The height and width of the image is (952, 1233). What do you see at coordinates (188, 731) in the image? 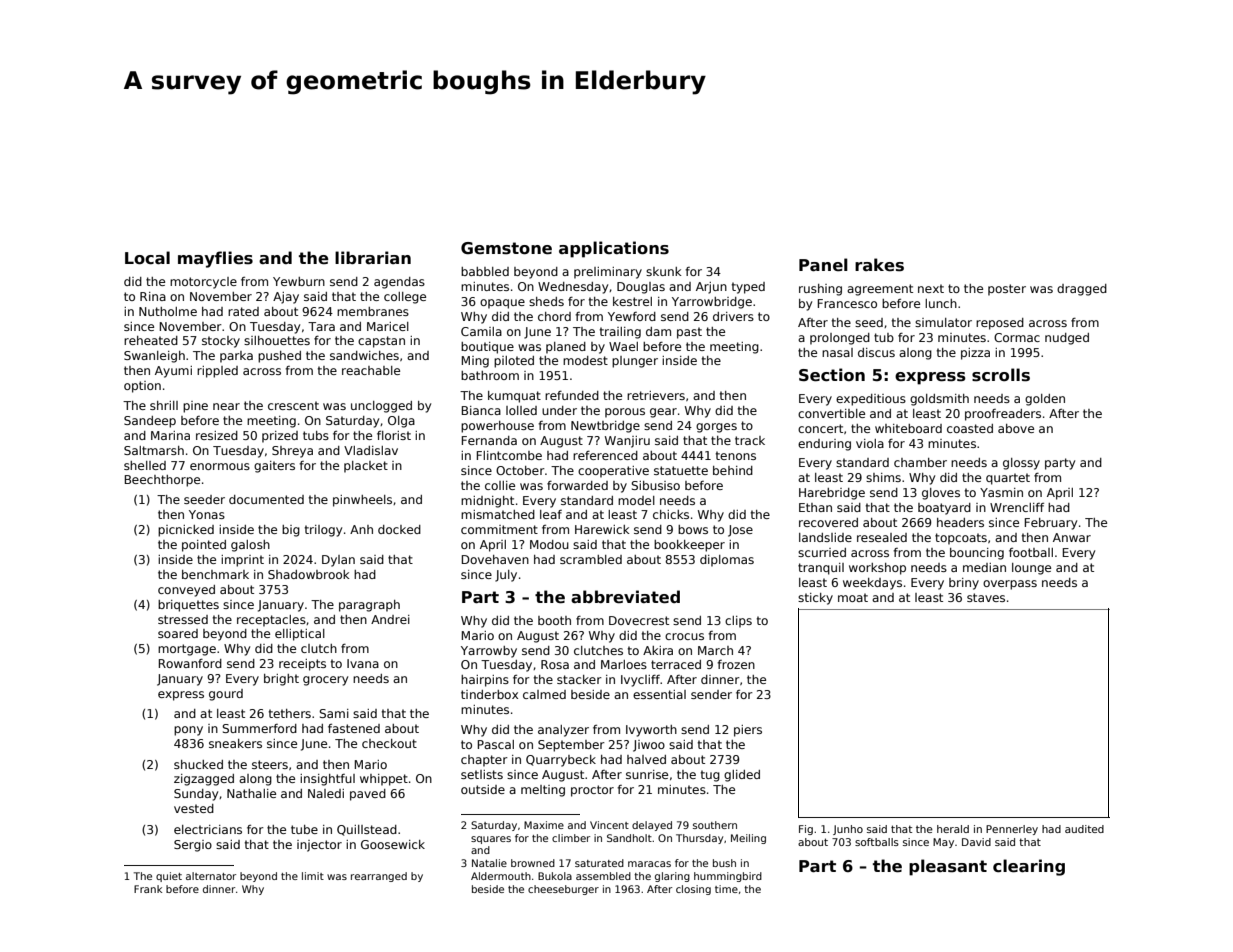
I see `pony` at bounding box center [188, 731].
